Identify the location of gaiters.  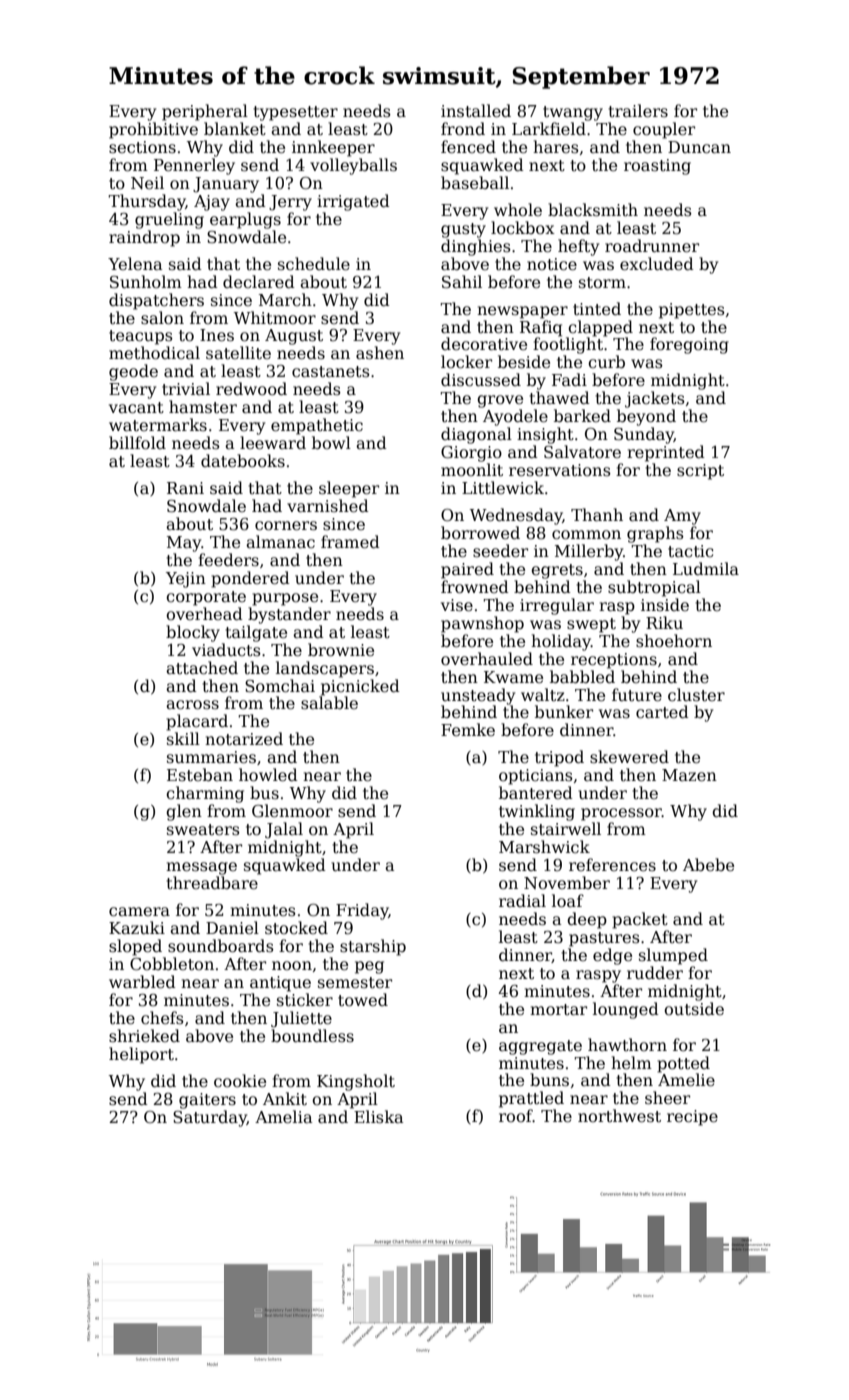
(207, 1101).
